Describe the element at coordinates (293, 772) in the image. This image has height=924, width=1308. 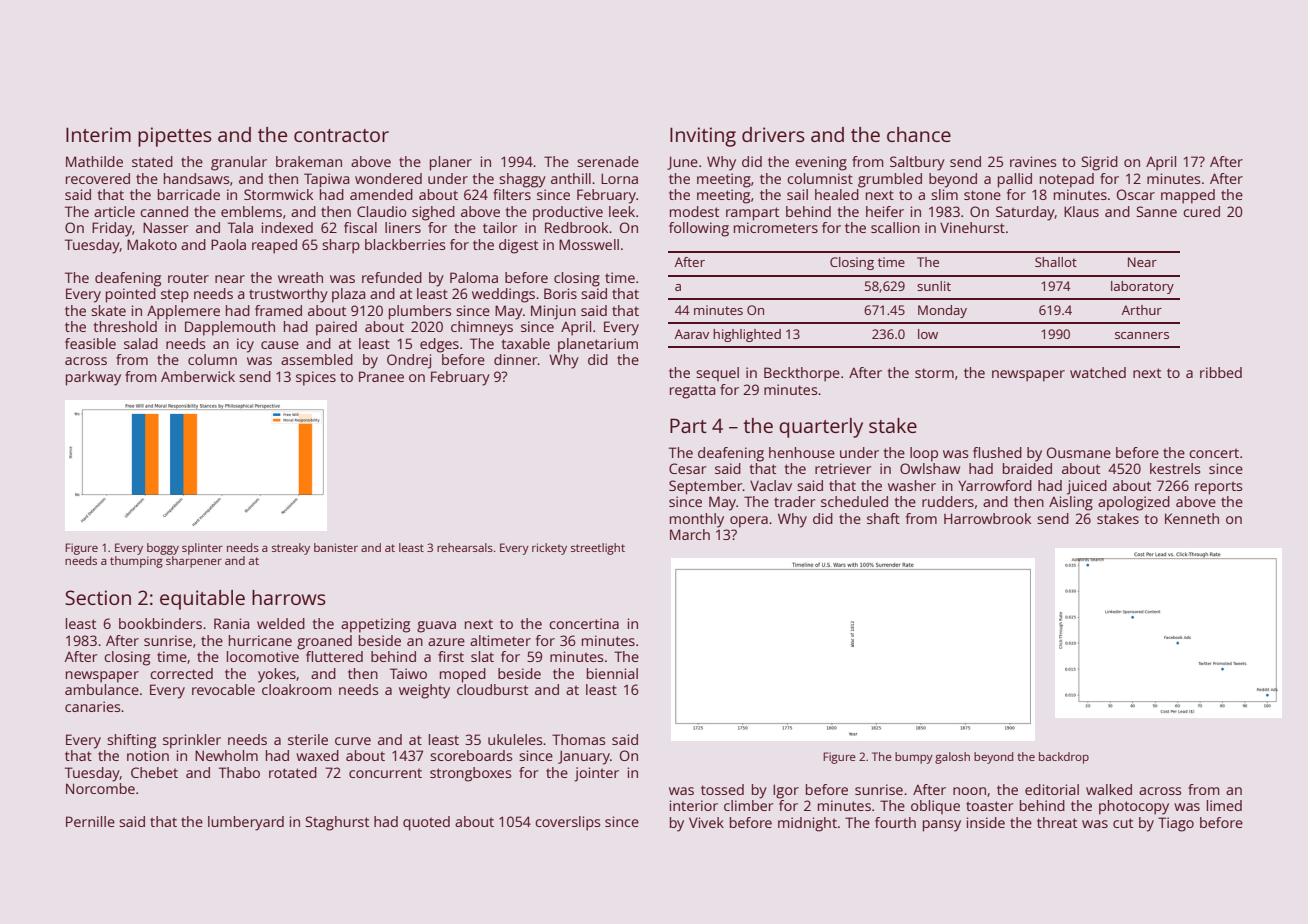
I see `rotated` at that location.
